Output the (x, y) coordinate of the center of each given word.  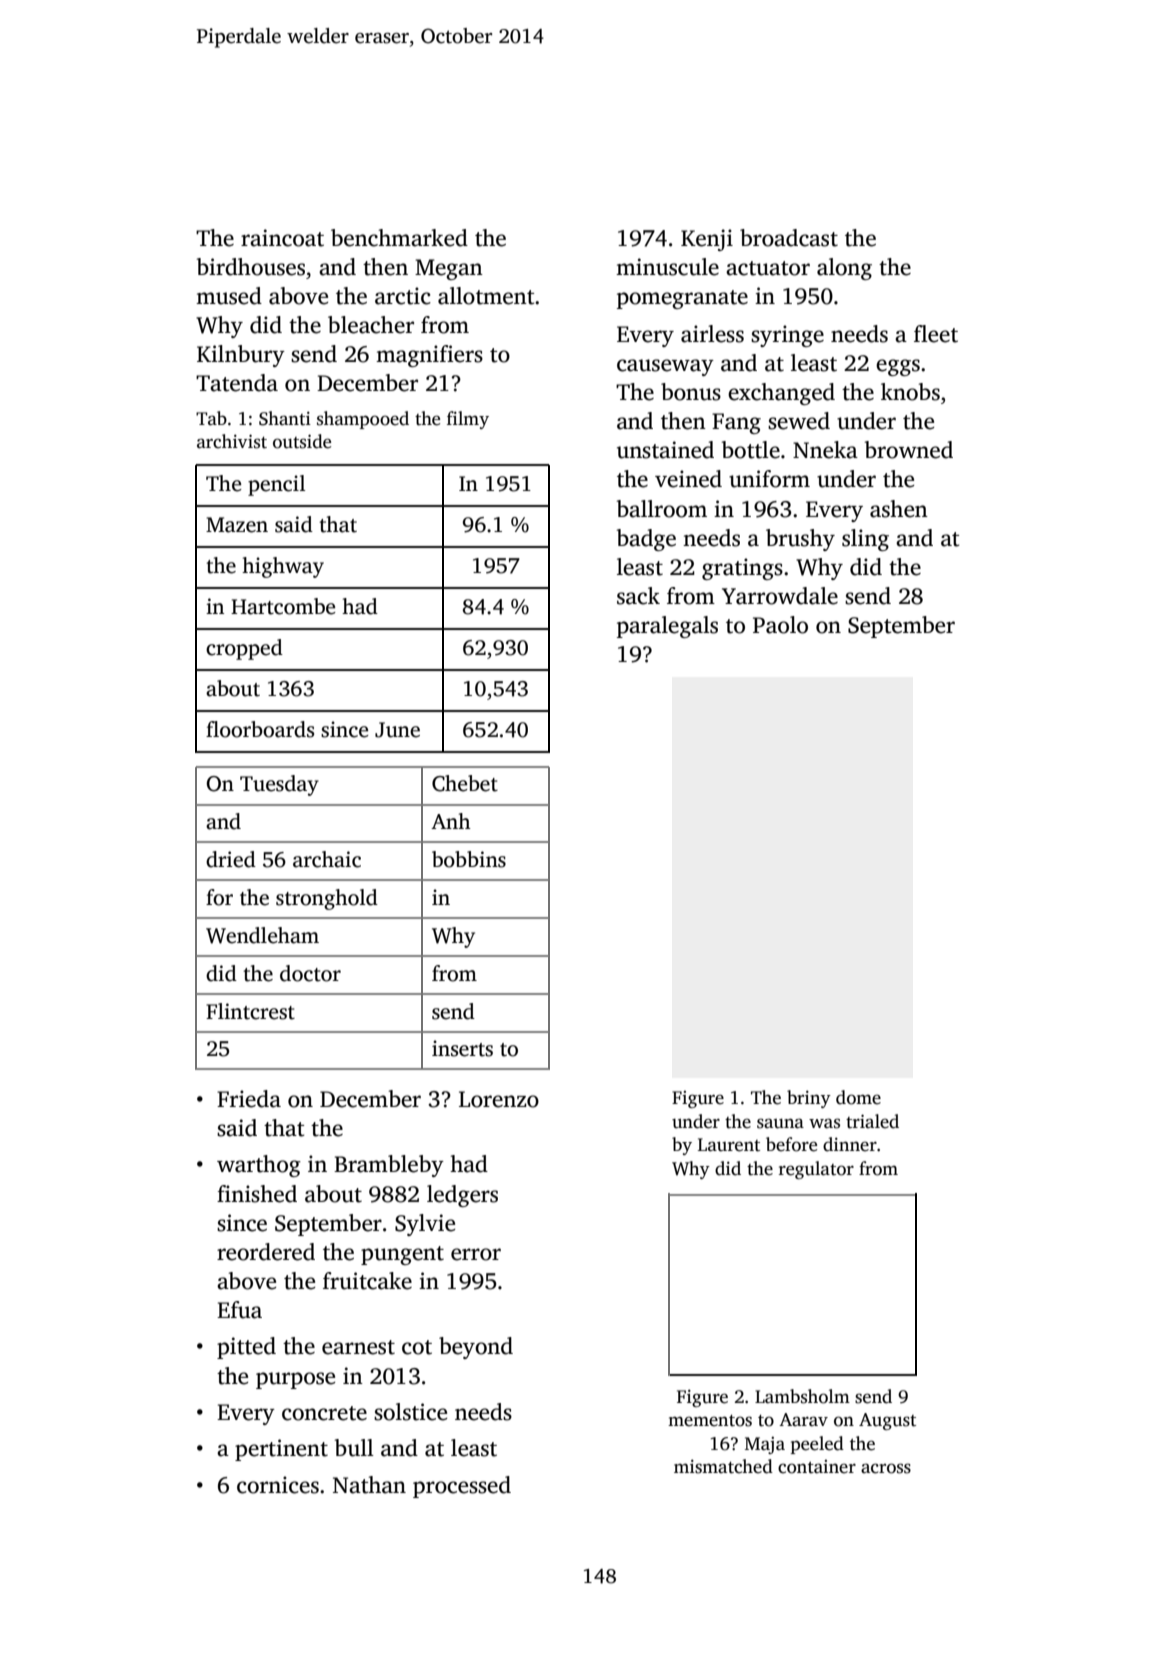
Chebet (465, 783)
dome (858, 1097)
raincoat (282, 238)
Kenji (707, 240)
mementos (710, 1421)
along (844, 269)
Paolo (780, 625)
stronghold (327, 899)
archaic (327, 859)
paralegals (667, 627)
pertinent (281, 1450)
